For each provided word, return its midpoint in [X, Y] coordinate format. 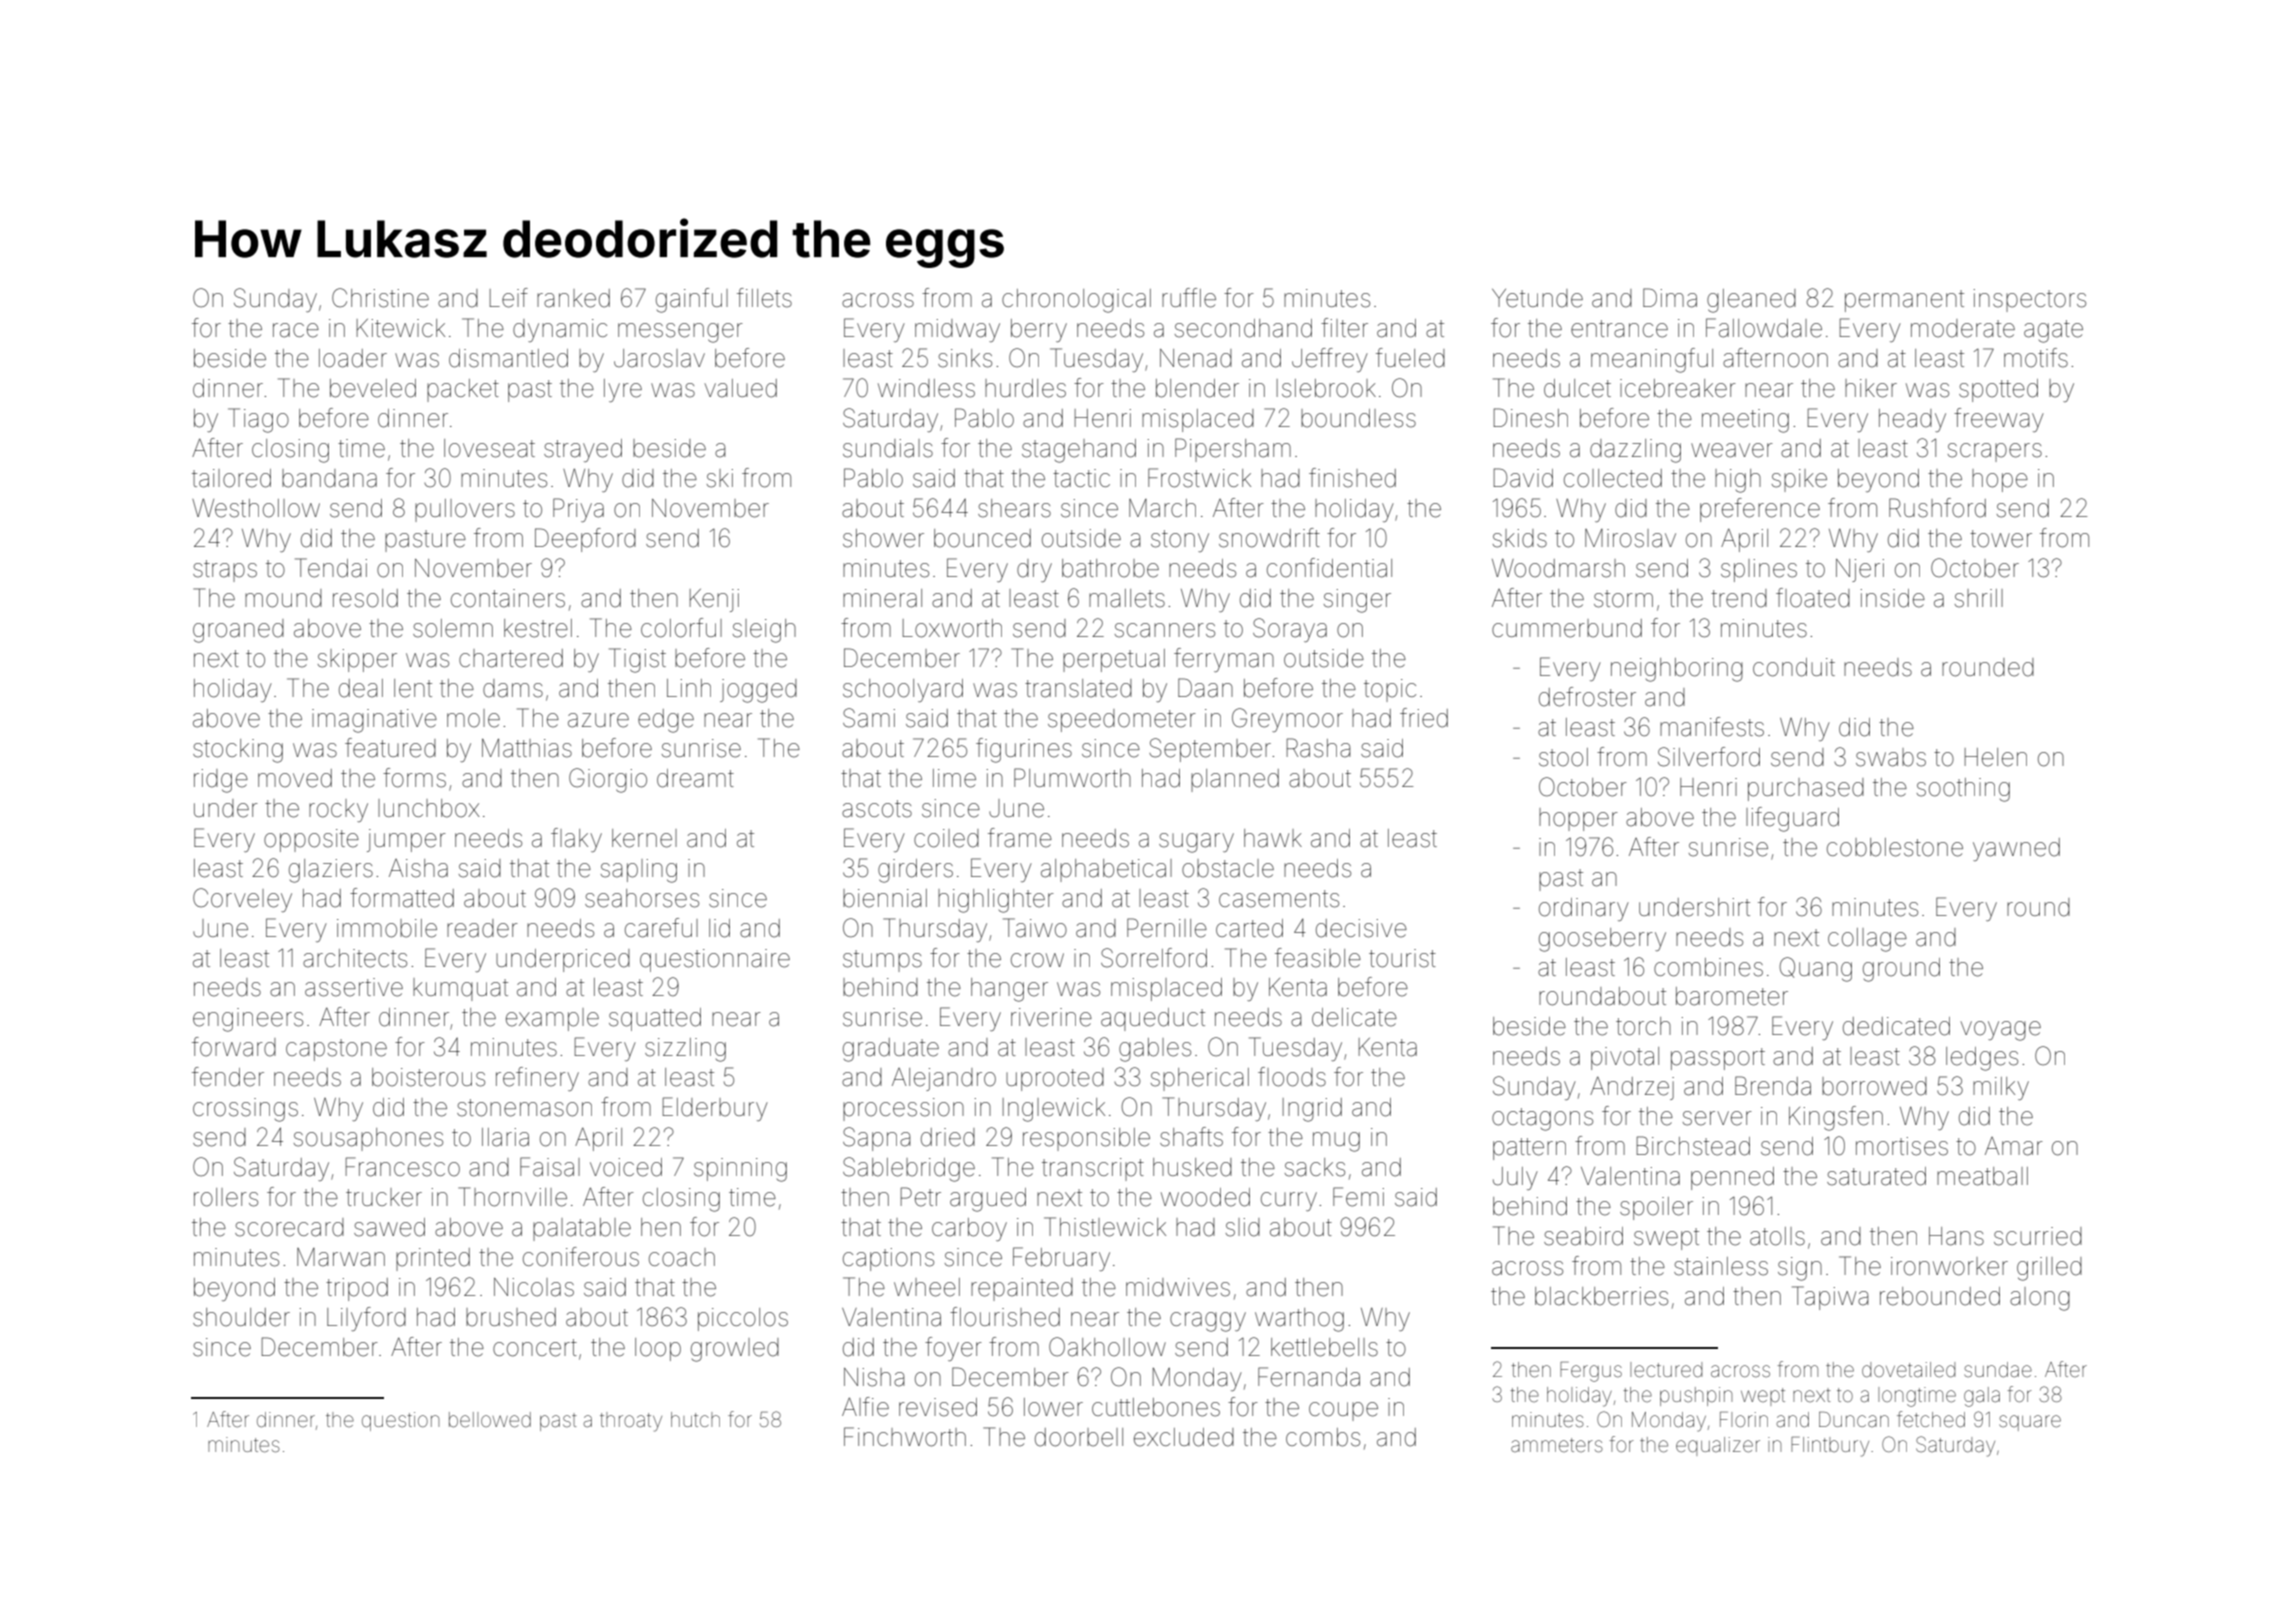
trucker [384, 1197]
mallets [1127, 598]
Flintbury [1830, 1447]
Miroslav [1630, 538]
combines [1708, 967]
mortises [1902, 1146]
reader [482, 928]
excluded [1184, 1437]
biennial [885, 898]
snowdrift [1269, 538]
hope [2000, 480]
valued [741, 388]
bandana [329, 478]
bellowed [490, 1420]
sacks [1315, 1167]
